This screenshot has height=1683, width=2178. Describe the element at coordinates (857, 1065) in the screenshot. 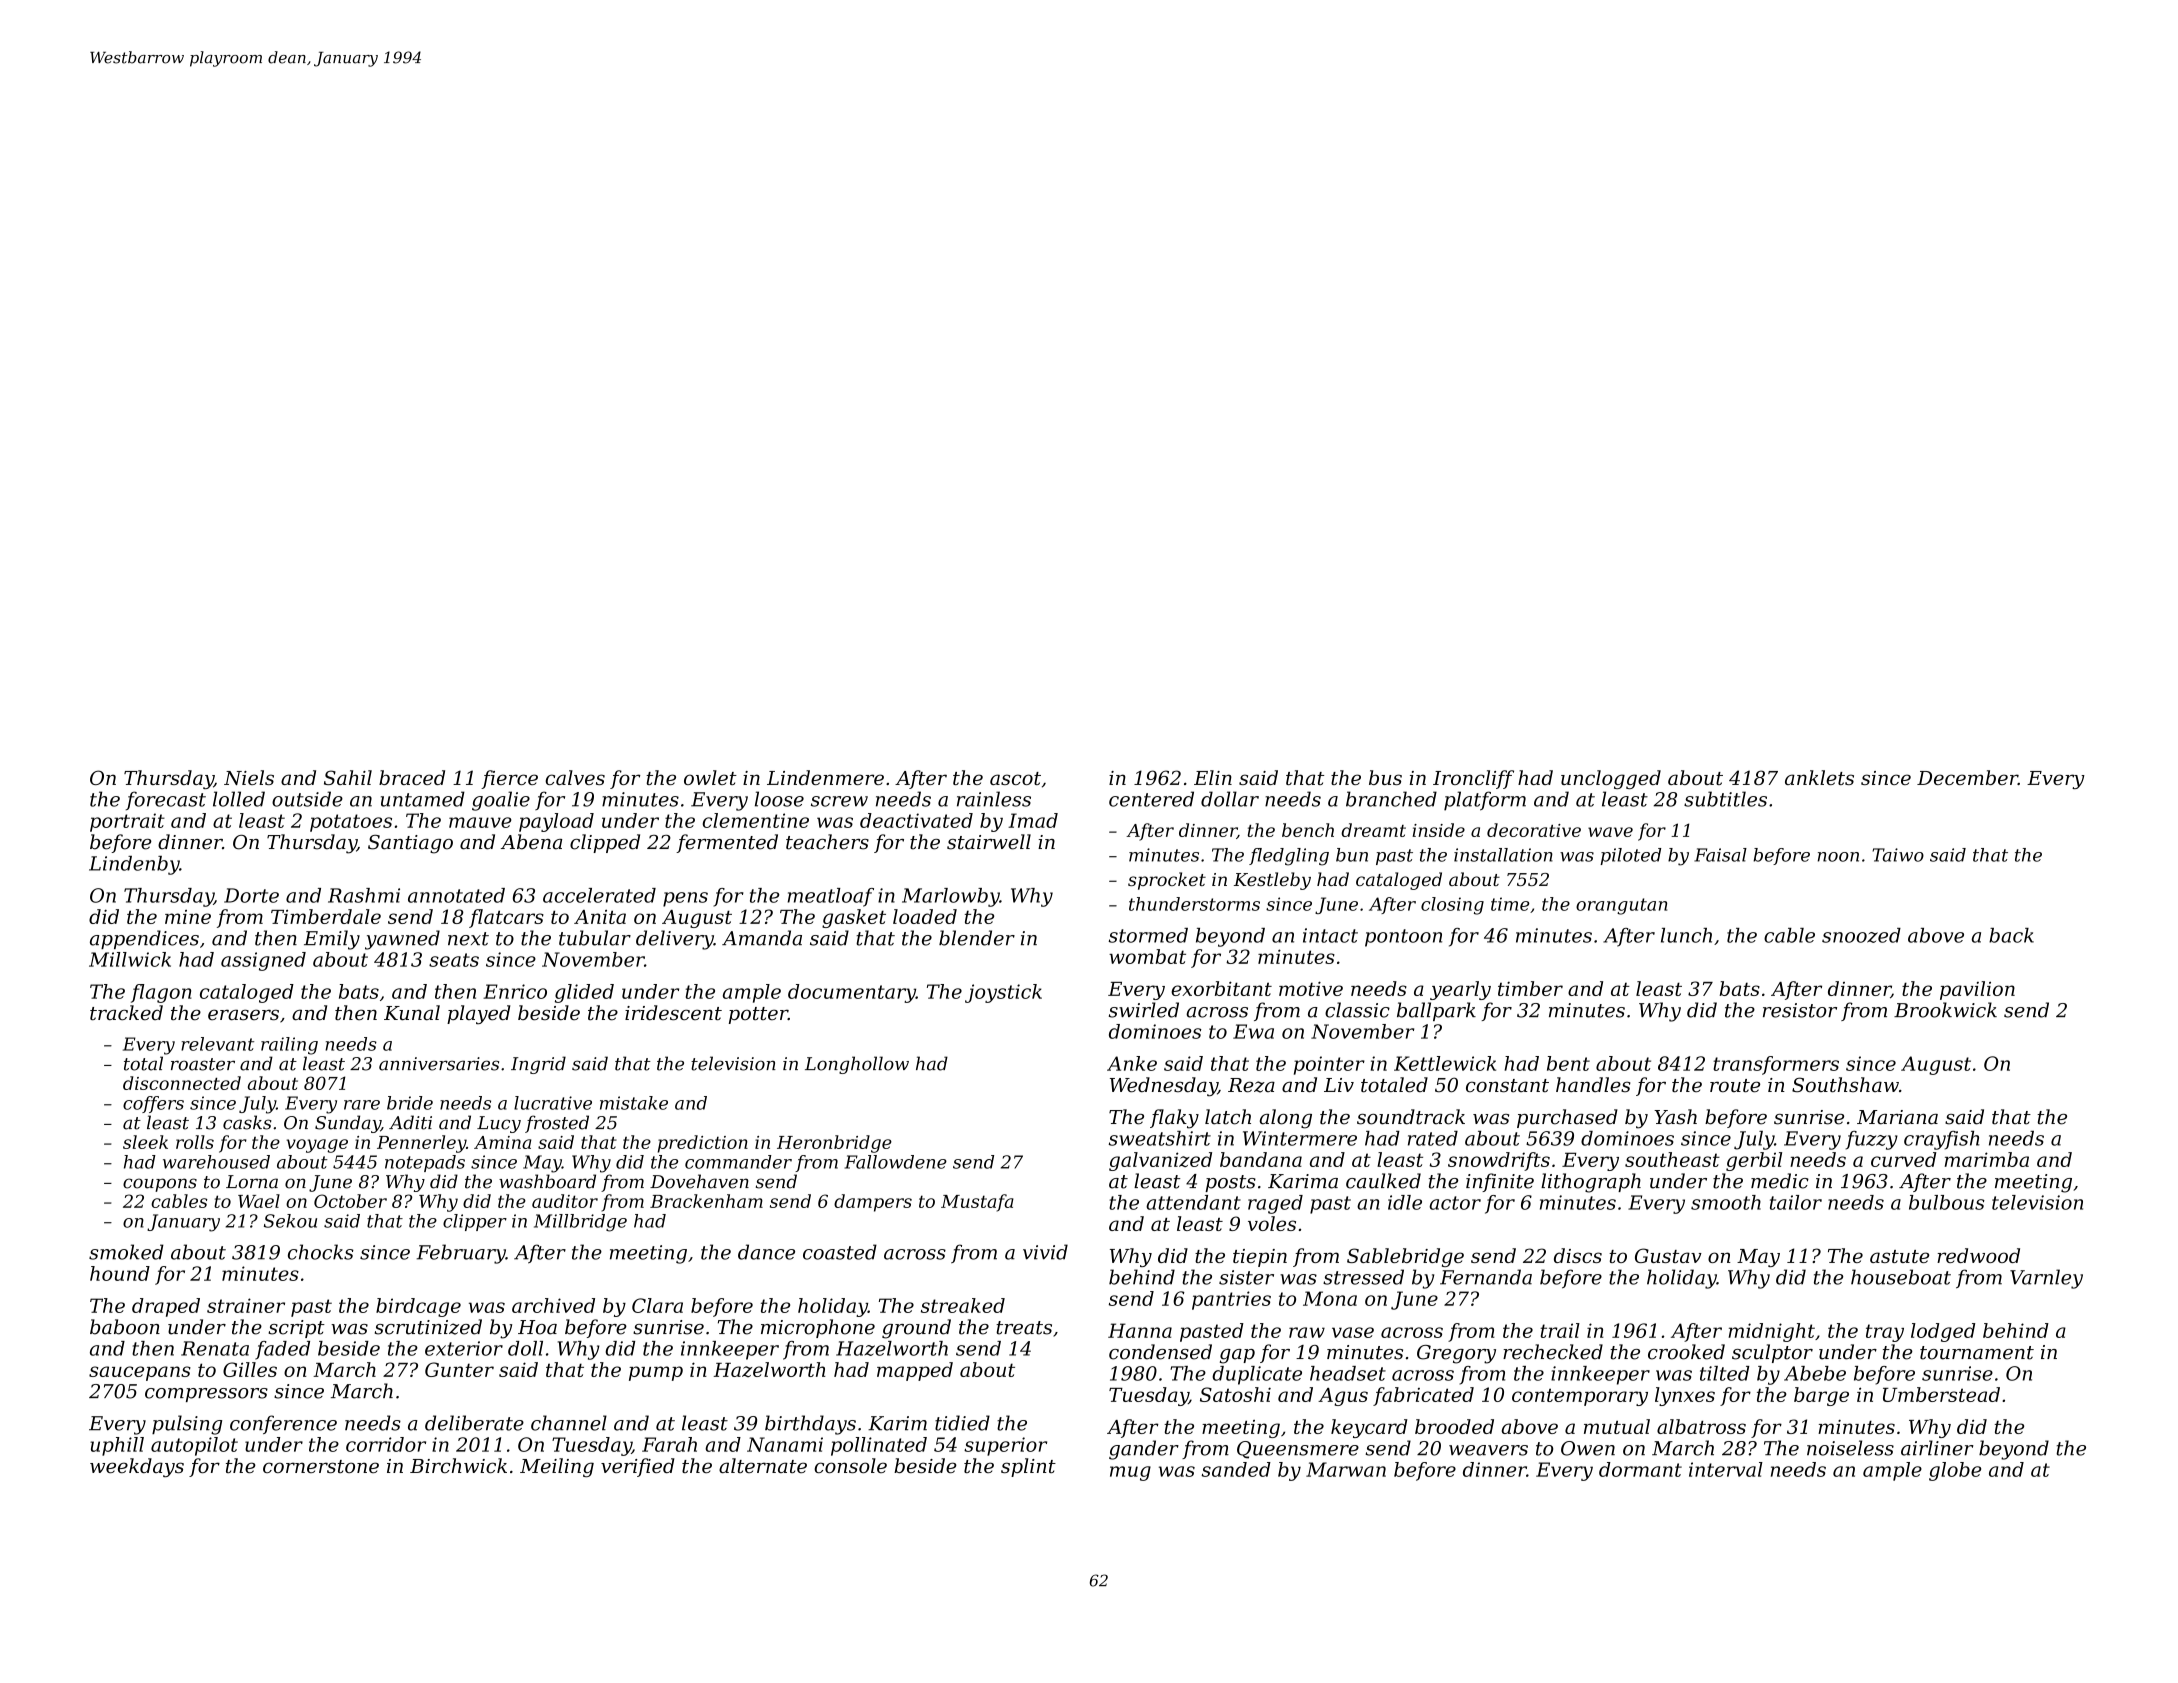

I see `Longhollow` at that location.
